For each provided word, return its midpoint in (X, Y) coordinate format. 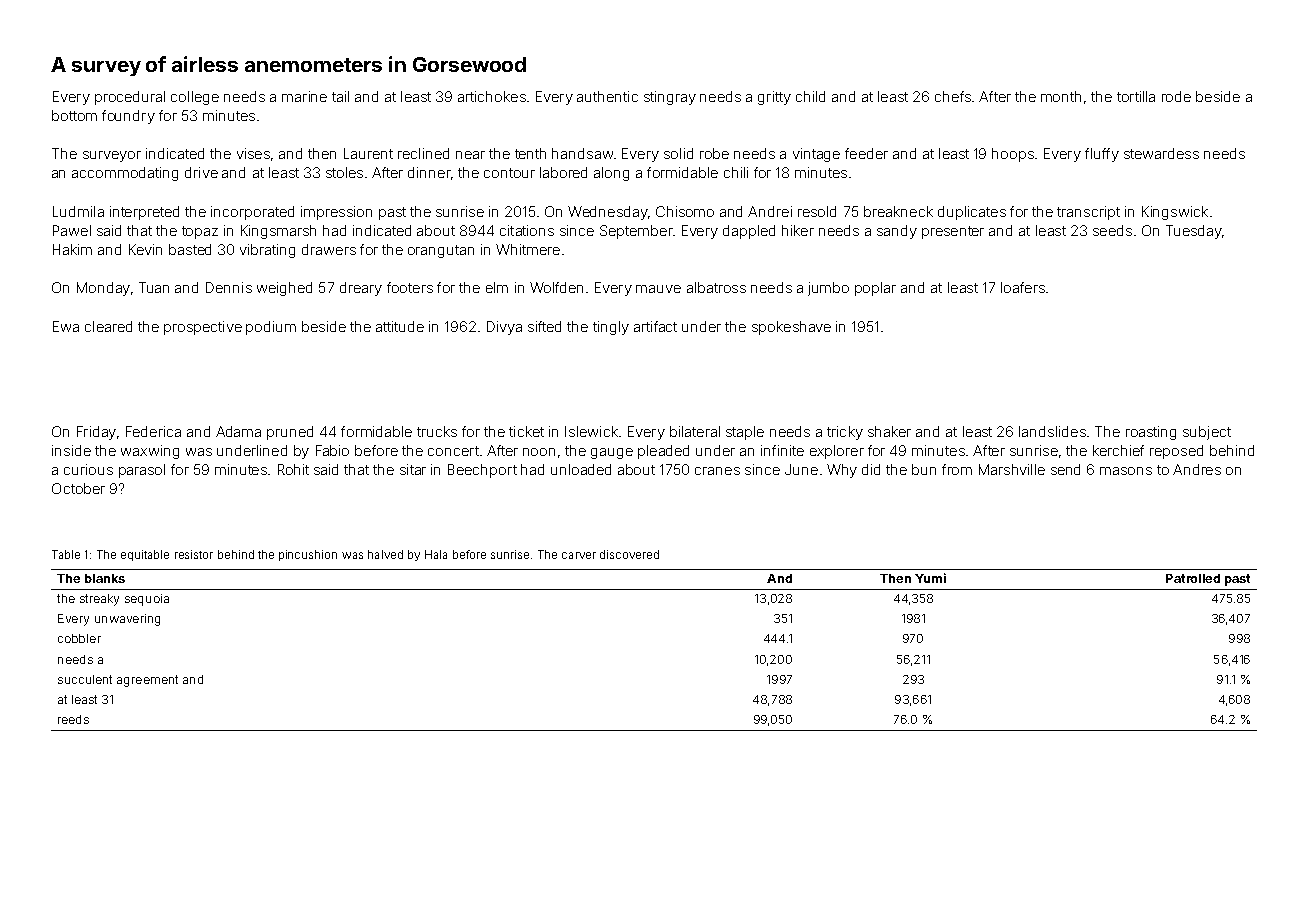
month (1061, 96)
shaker (889, 431)
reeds (73, 719)
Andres (1197, 469)
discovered (629, 554)
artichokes (492, 96)
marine (304, 96)
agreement (147, 681)
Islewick (591, 431)
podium (271, 328)
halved (385, 554)
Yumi (930, 578)
